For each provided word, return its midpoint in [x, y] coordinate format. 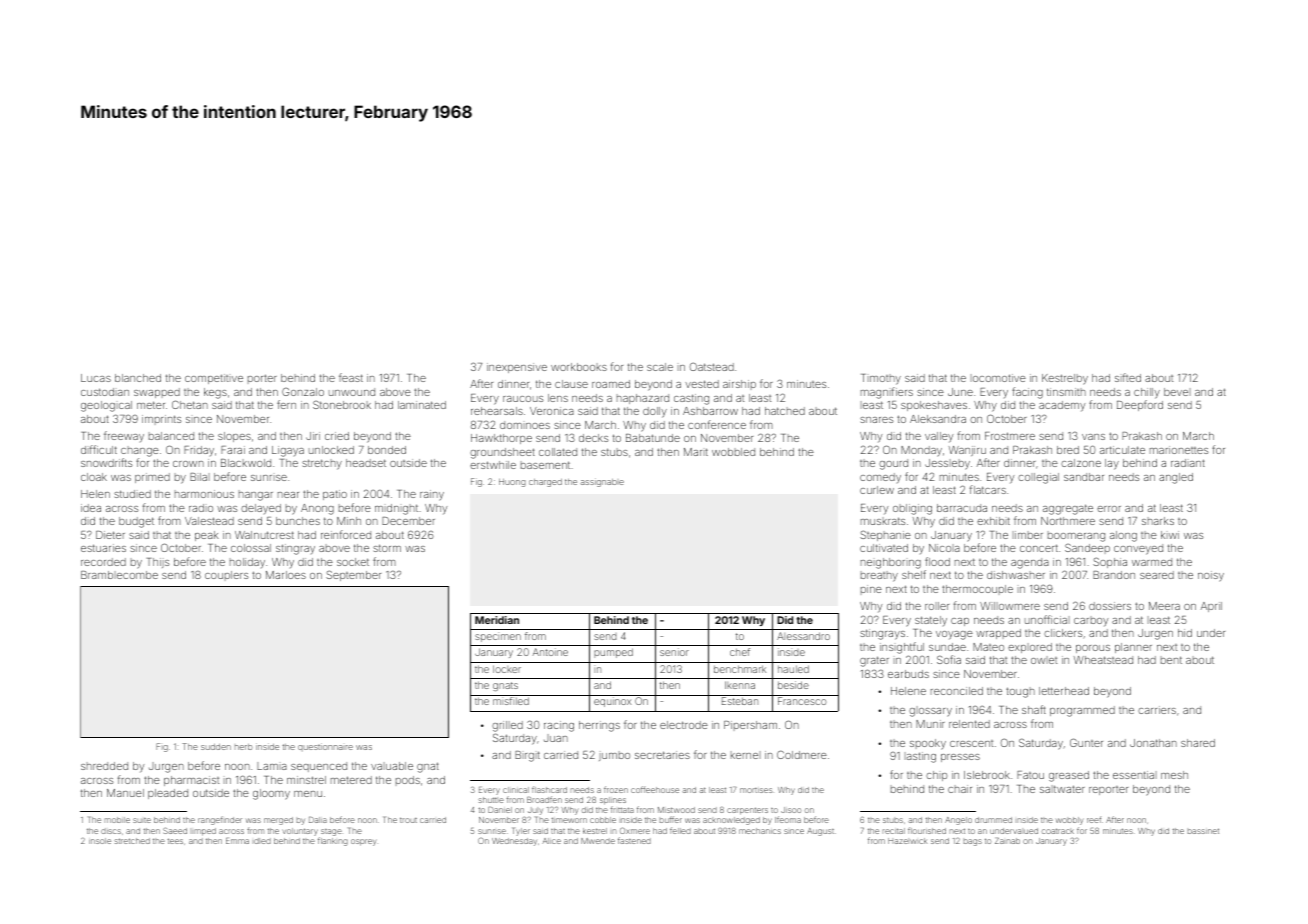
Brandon [1114, 575]
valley [939, 437]
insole [100, 841]
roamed [611, 384]
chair [960, 789]
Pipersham [750, 726]
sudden [216, 747]
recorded [103, 562]
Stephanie [885, 535]
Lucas [96, 378]
